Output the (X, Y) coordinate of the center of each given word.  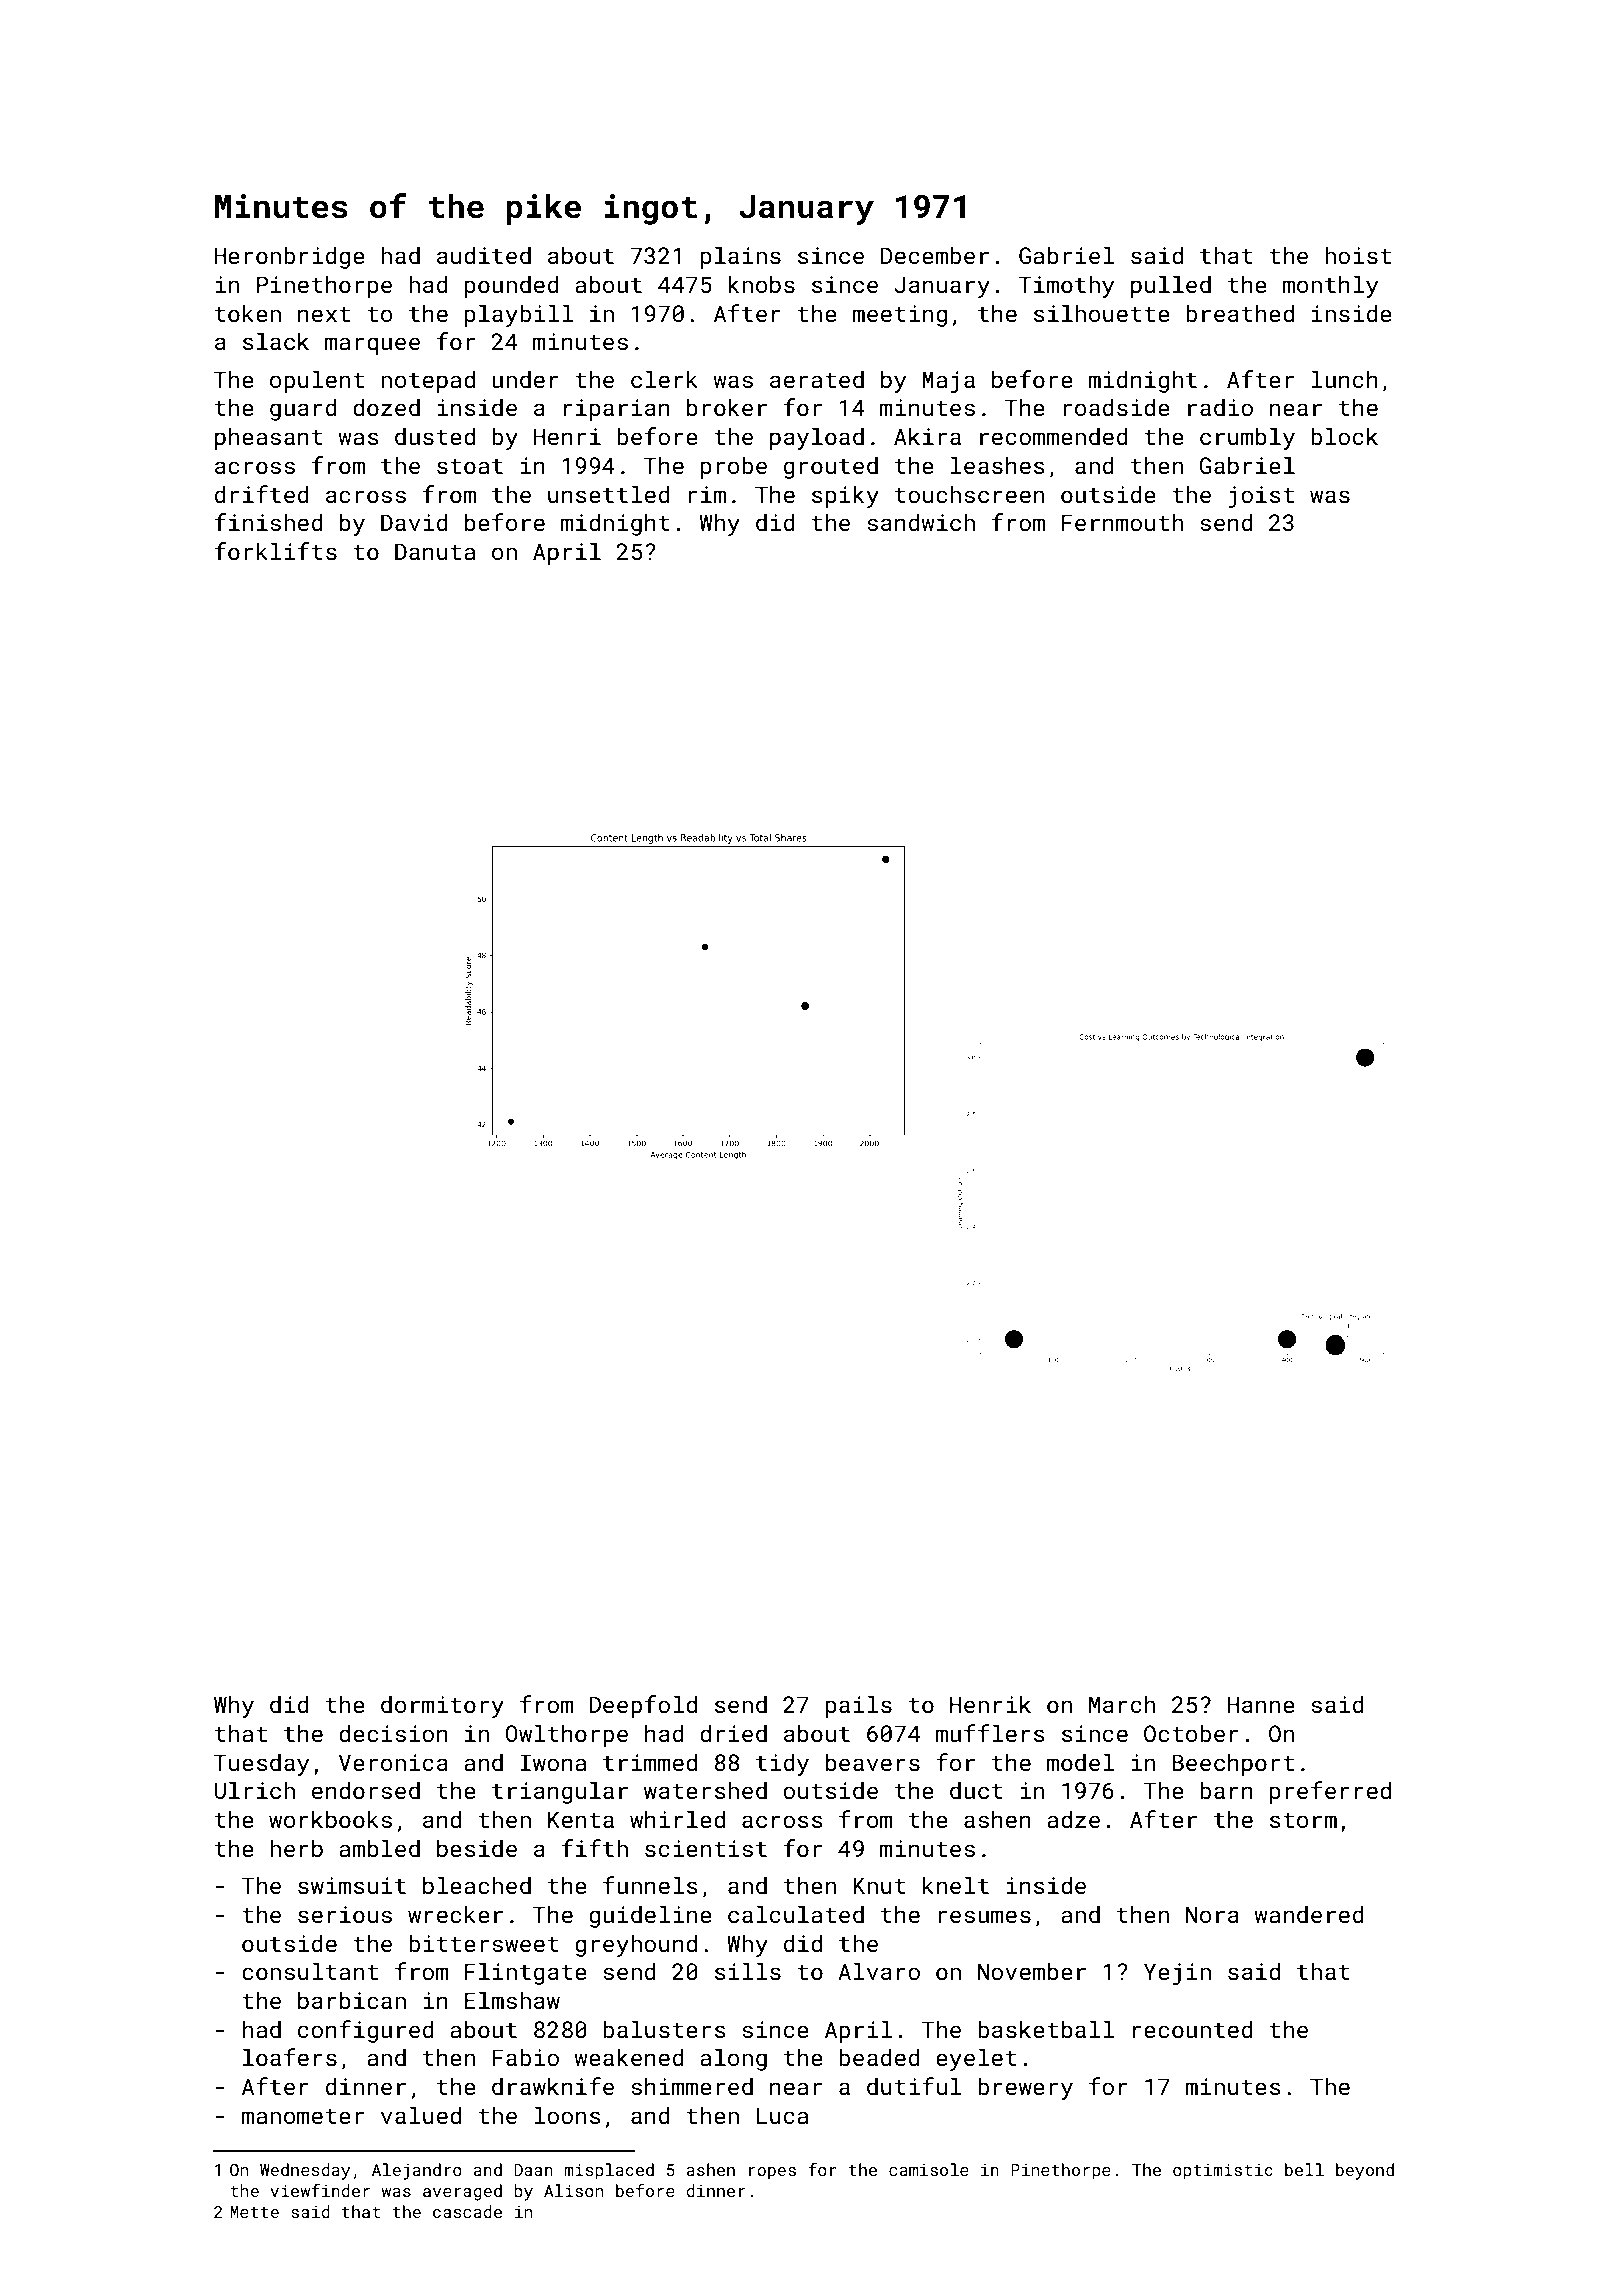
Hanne (1261, 1704)
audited (484, 255)
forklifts (276, 551)
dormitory (442, 1706)
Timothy (1066, 286)
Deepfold (643, 1706)
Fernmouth (1122, 522)
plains (741, 257)
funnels (650, 1885)
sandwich (921, 522)
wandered (1309, 1914)
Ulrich (255, 1790)
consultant (310, 1971)
